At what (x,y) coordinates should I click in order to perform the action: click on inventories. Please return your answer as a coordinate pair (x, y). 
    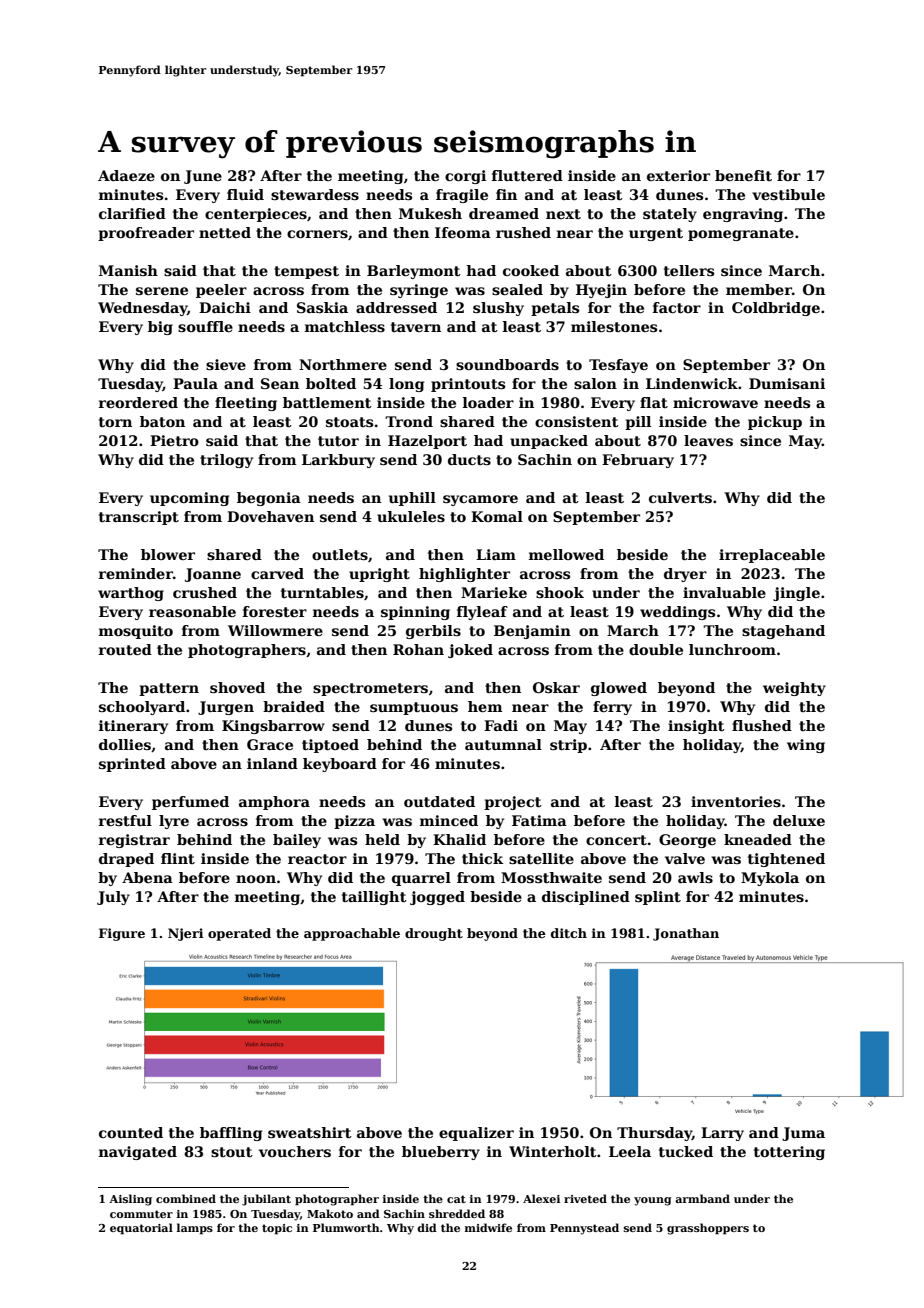
    Looking at the image, I should click on (736, 801).
